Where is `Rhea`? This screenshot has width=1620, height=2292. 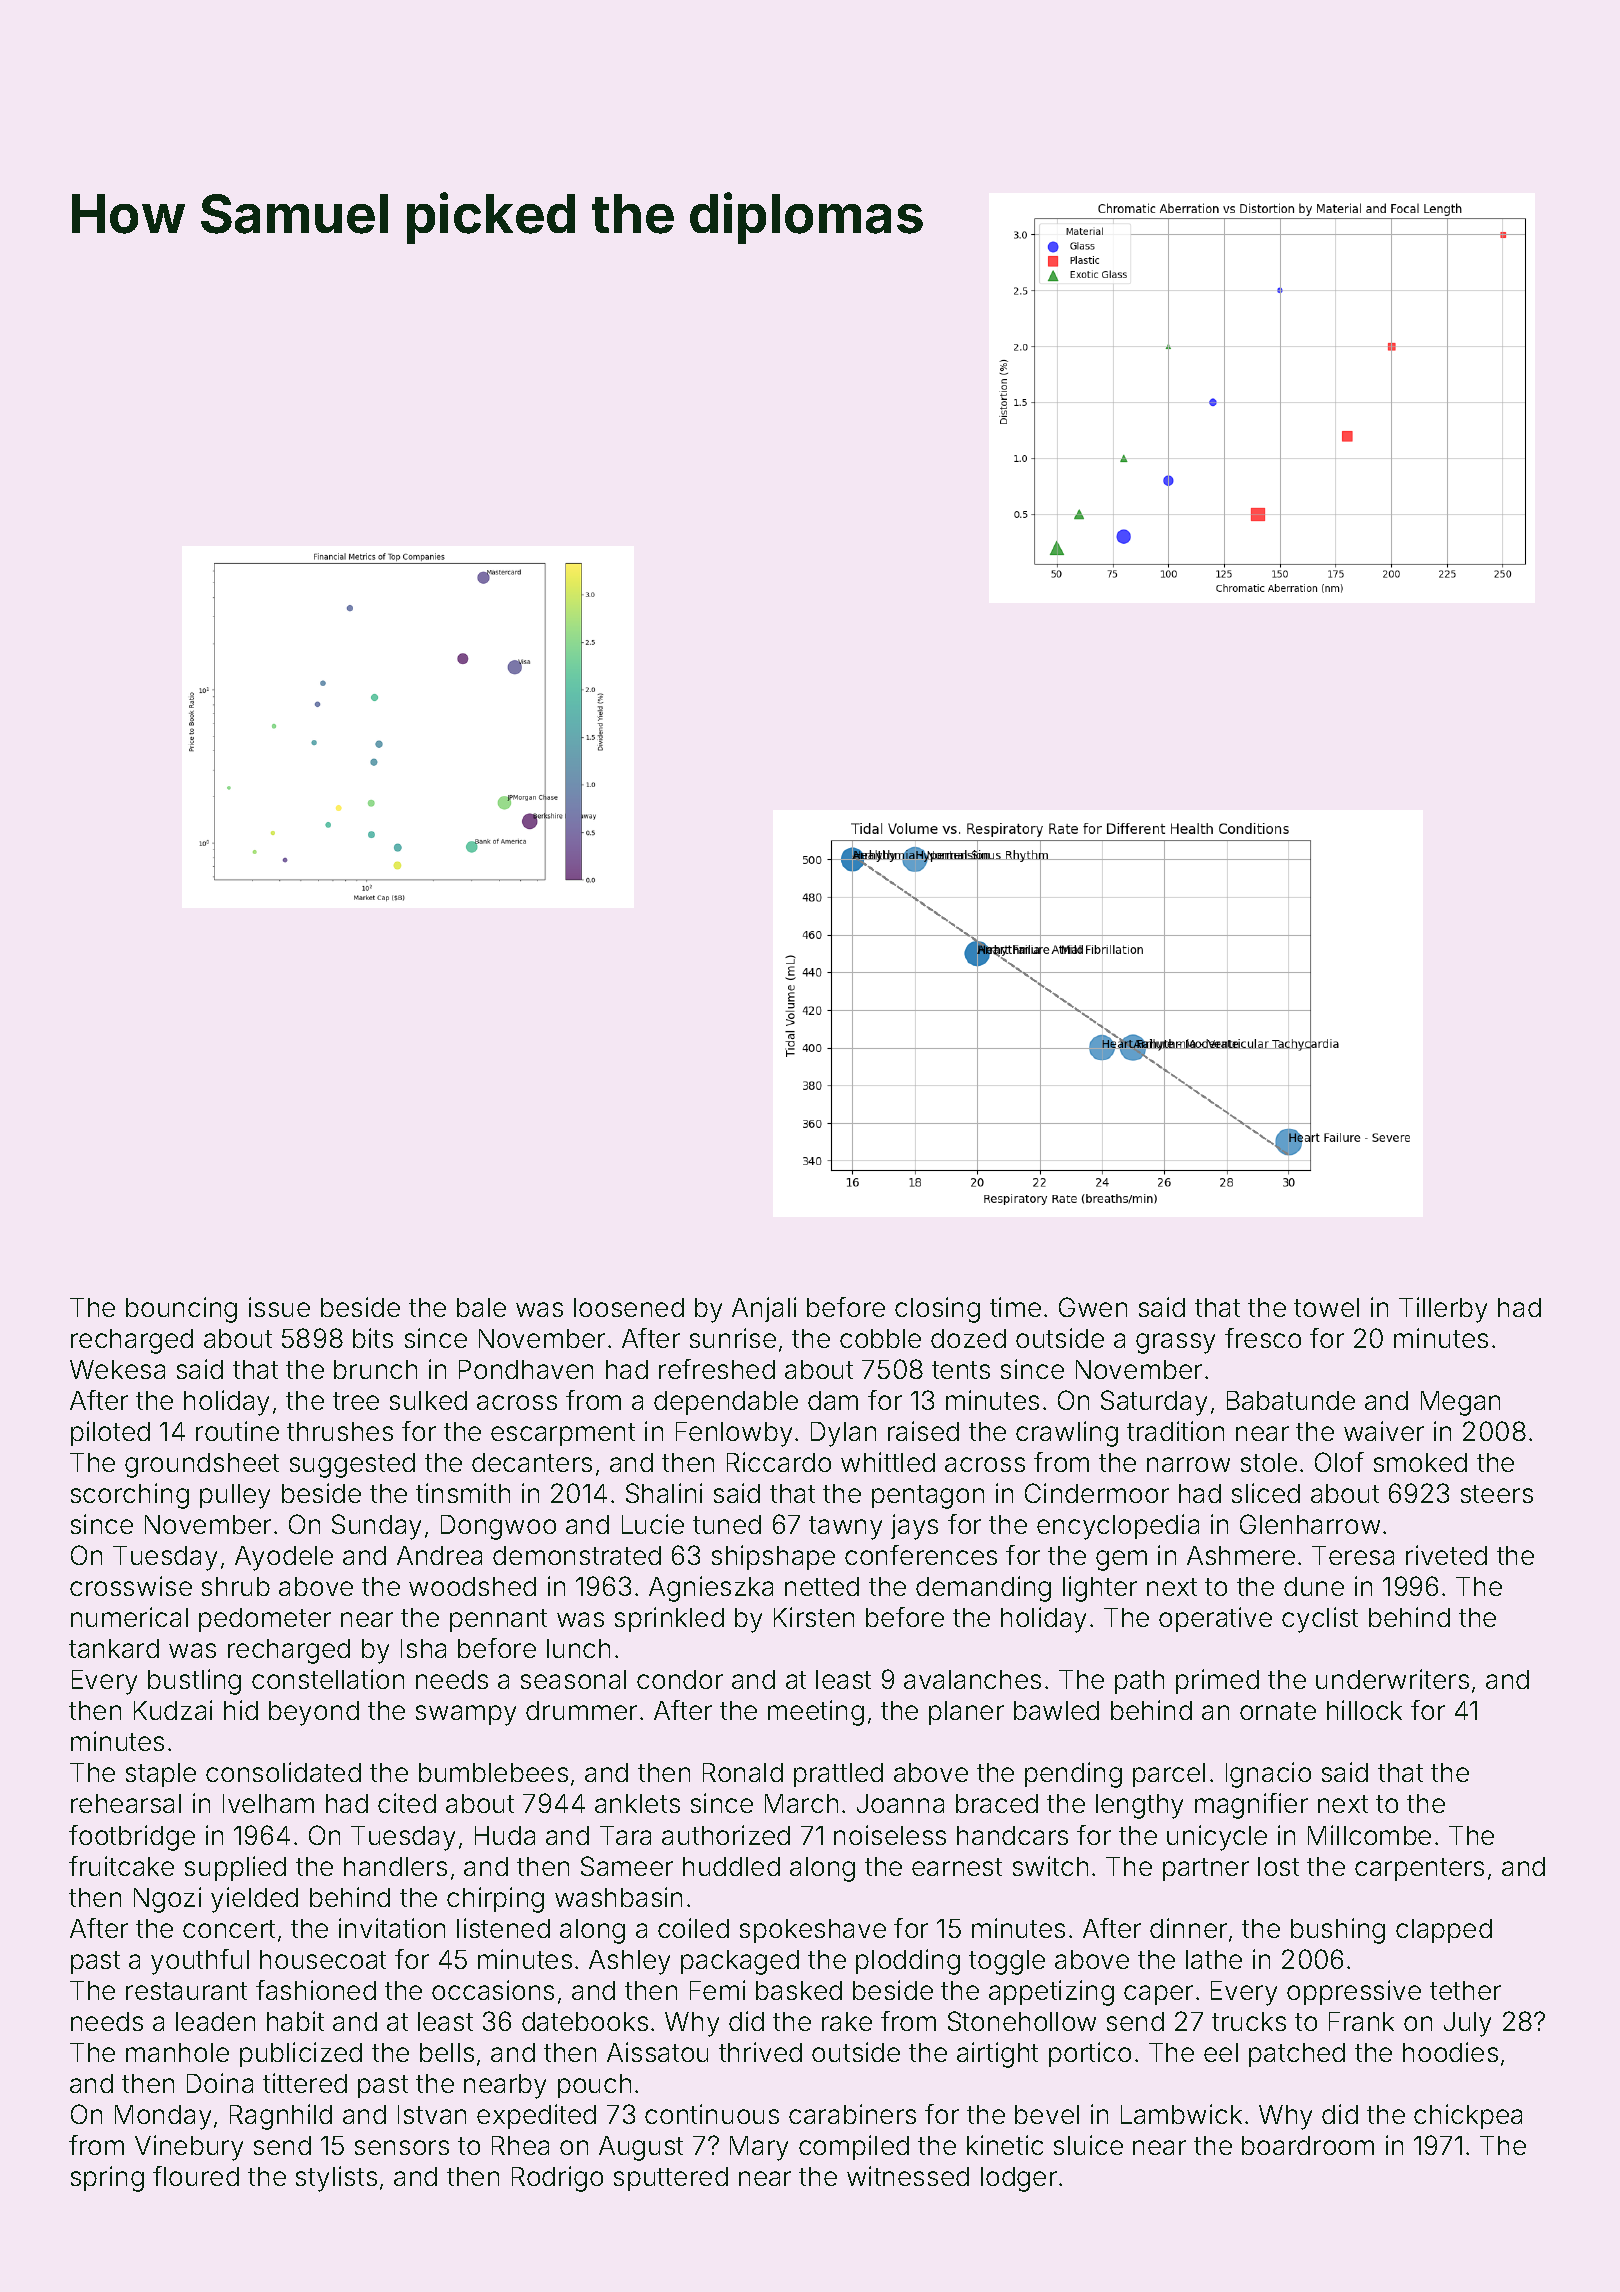 Rhea is located at coordinates (520, 2145).
